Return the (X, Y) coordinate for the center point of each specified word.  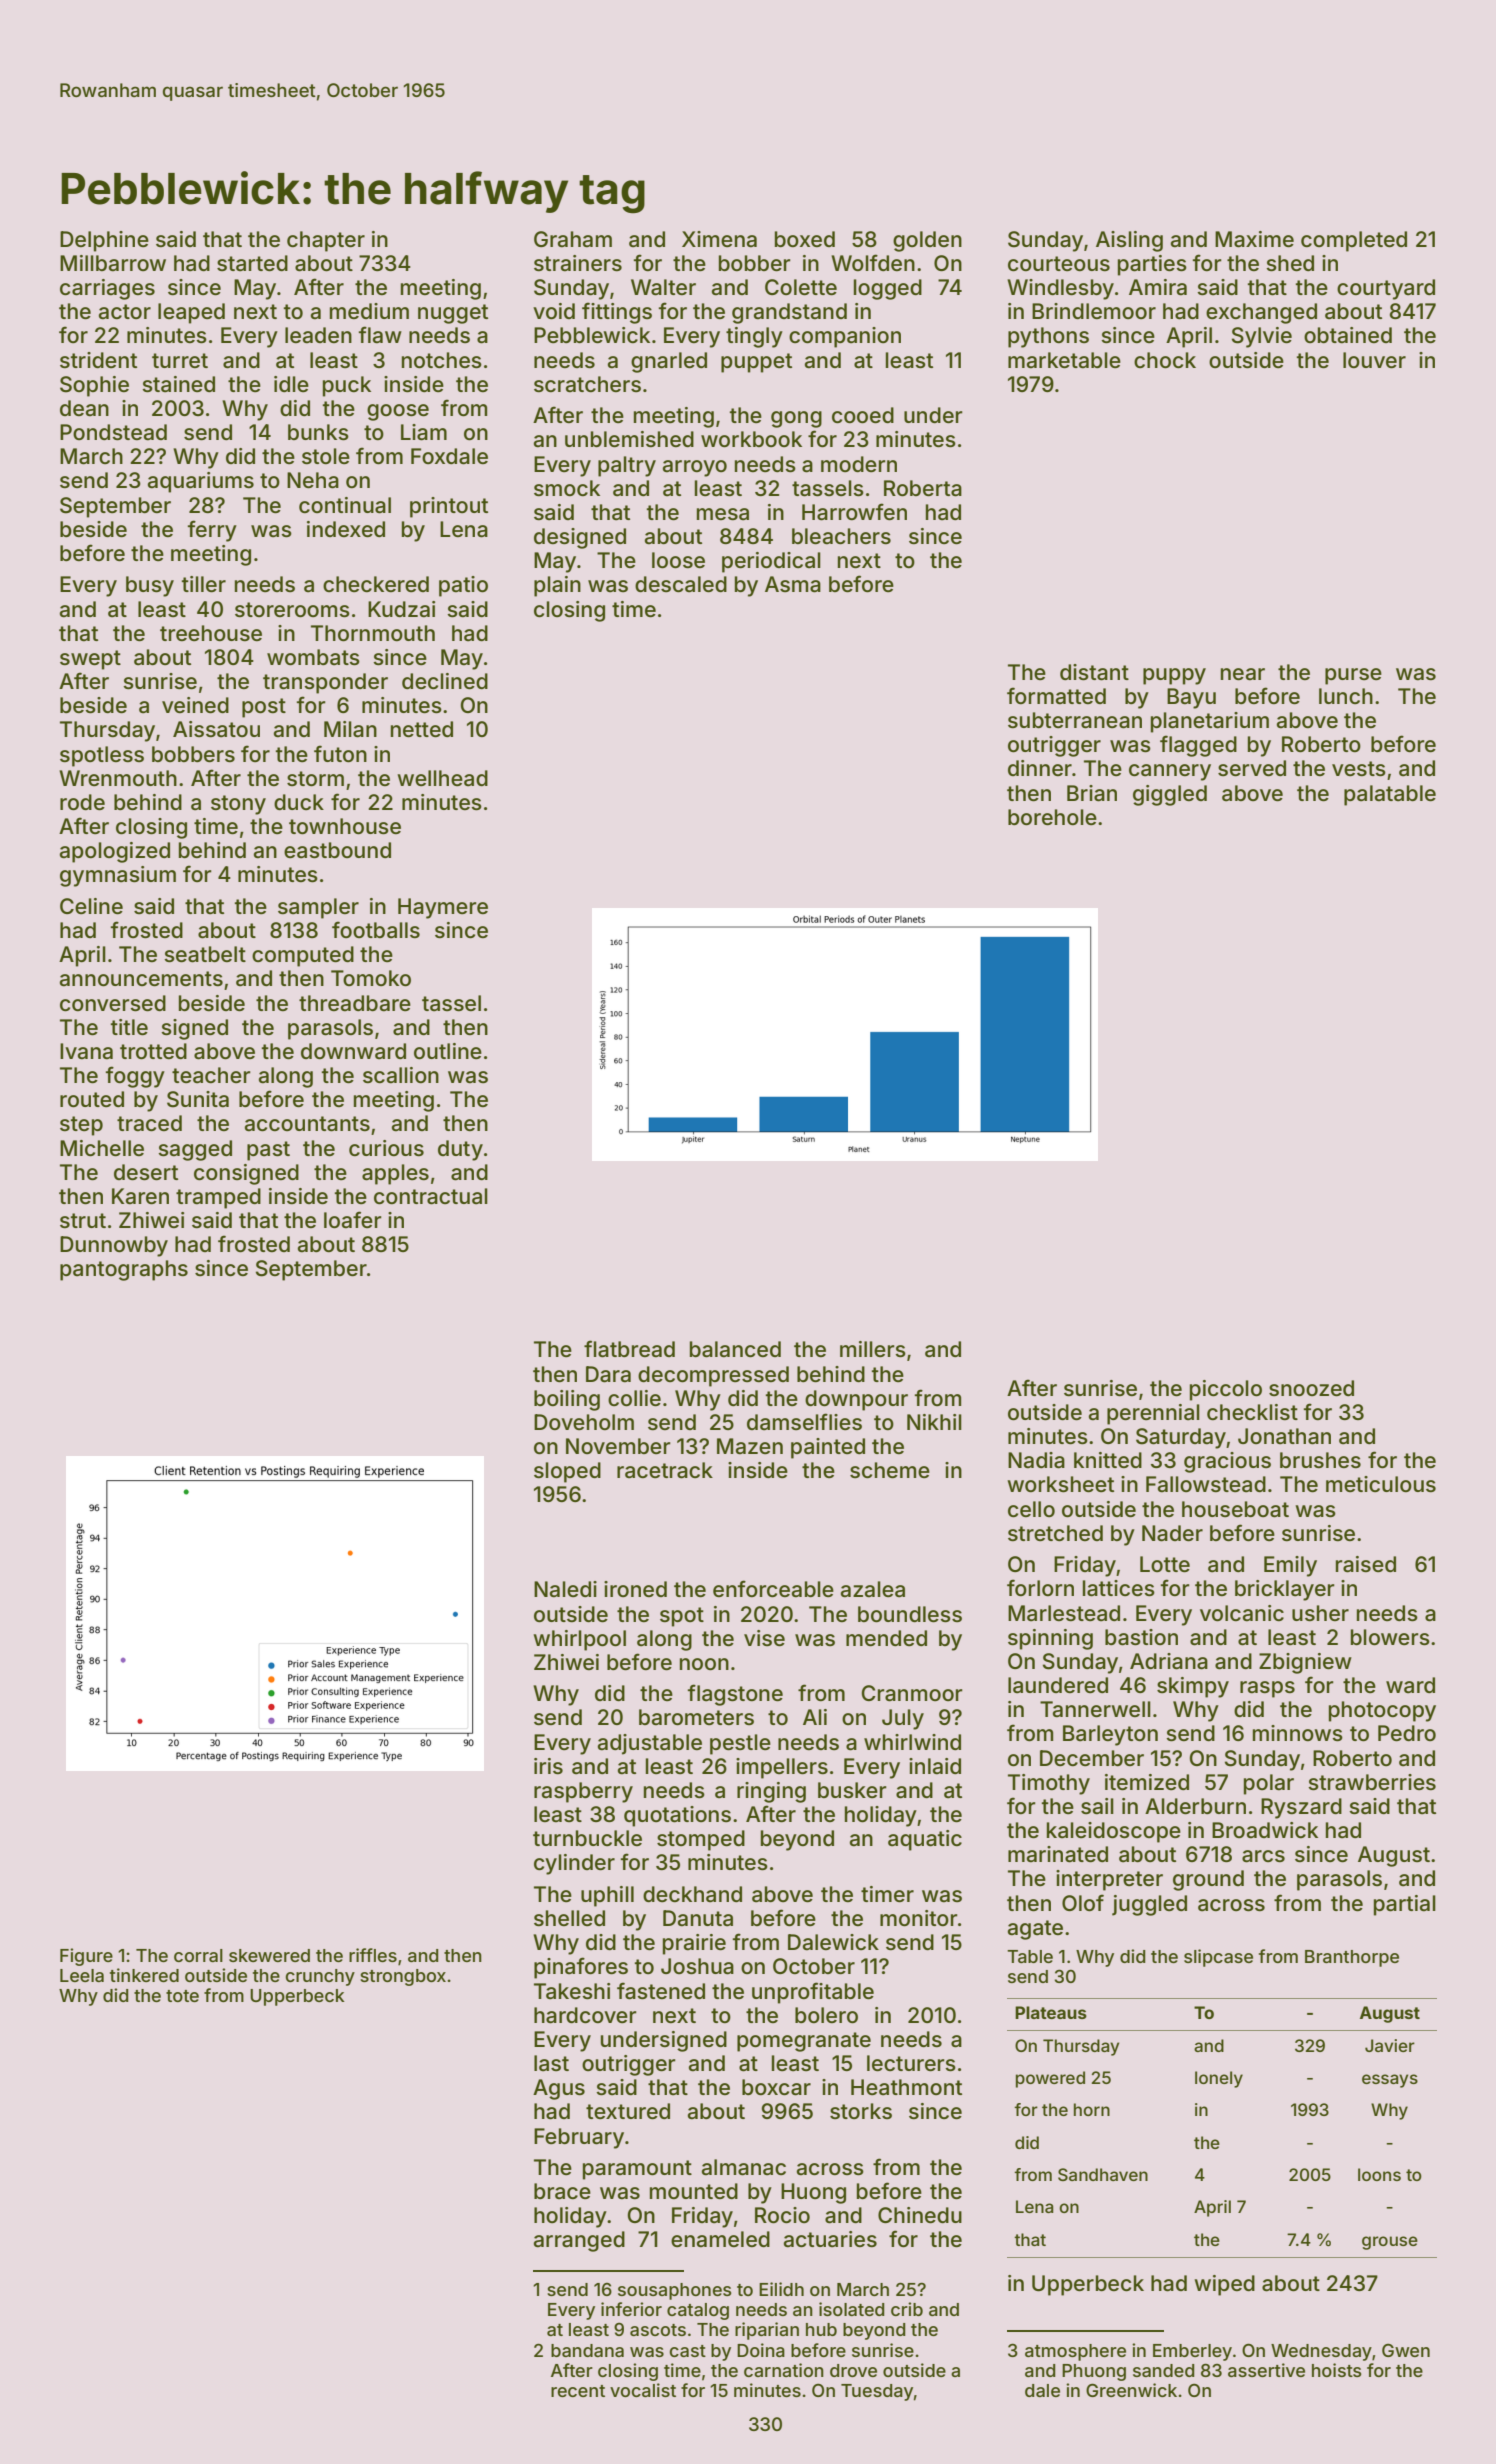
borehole (1052, 817)
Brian (1092, 793)
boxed (805, 239)
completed (1354, 241)
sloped (567, 1472)
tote (182, 1996)
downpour (856, 1400)
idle (291, 384)
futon (340, 753)
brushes (1320, 1460)
